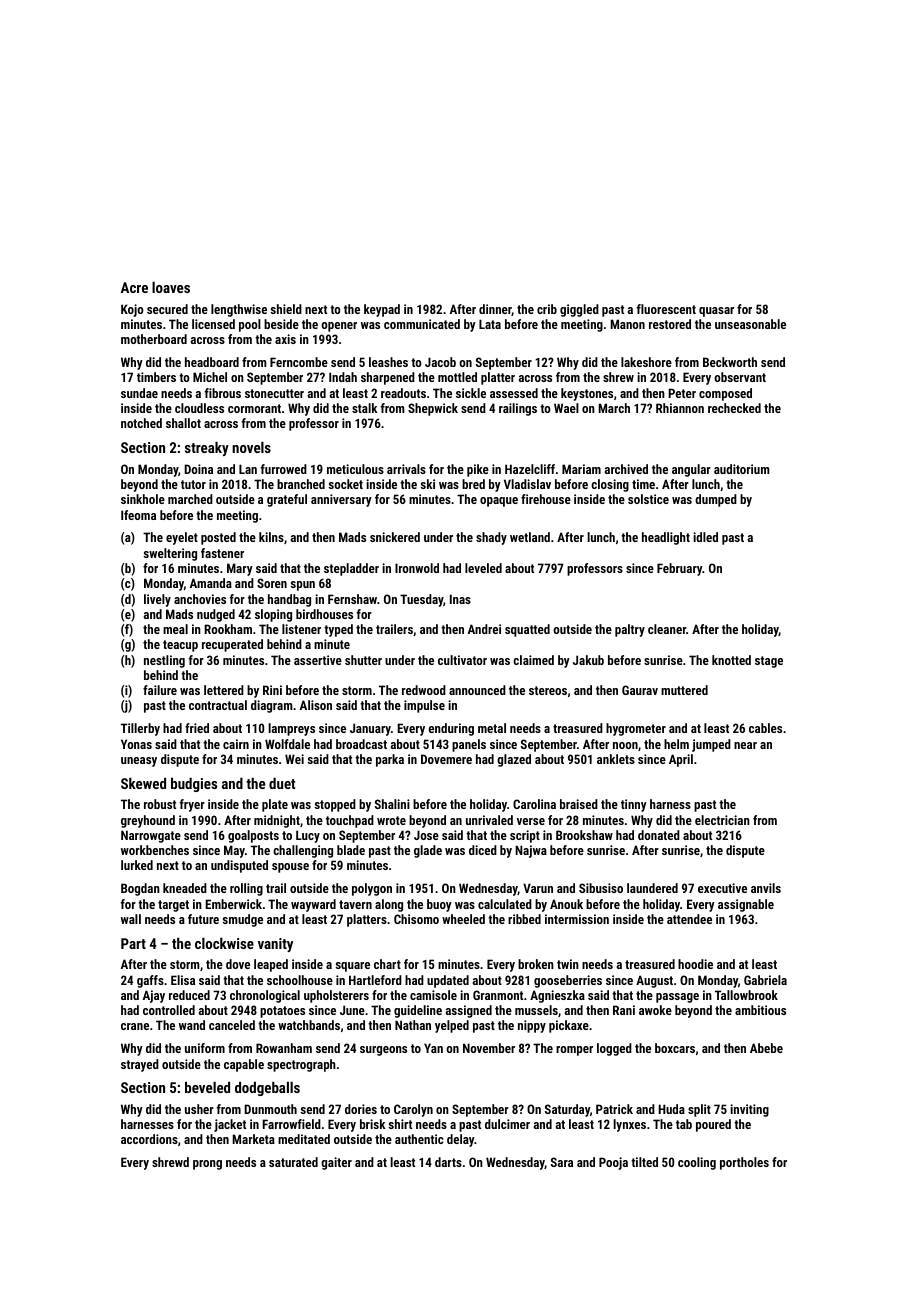 The width and height of the image is (908, 1316). I want to click on November, so click(489, 1048).
